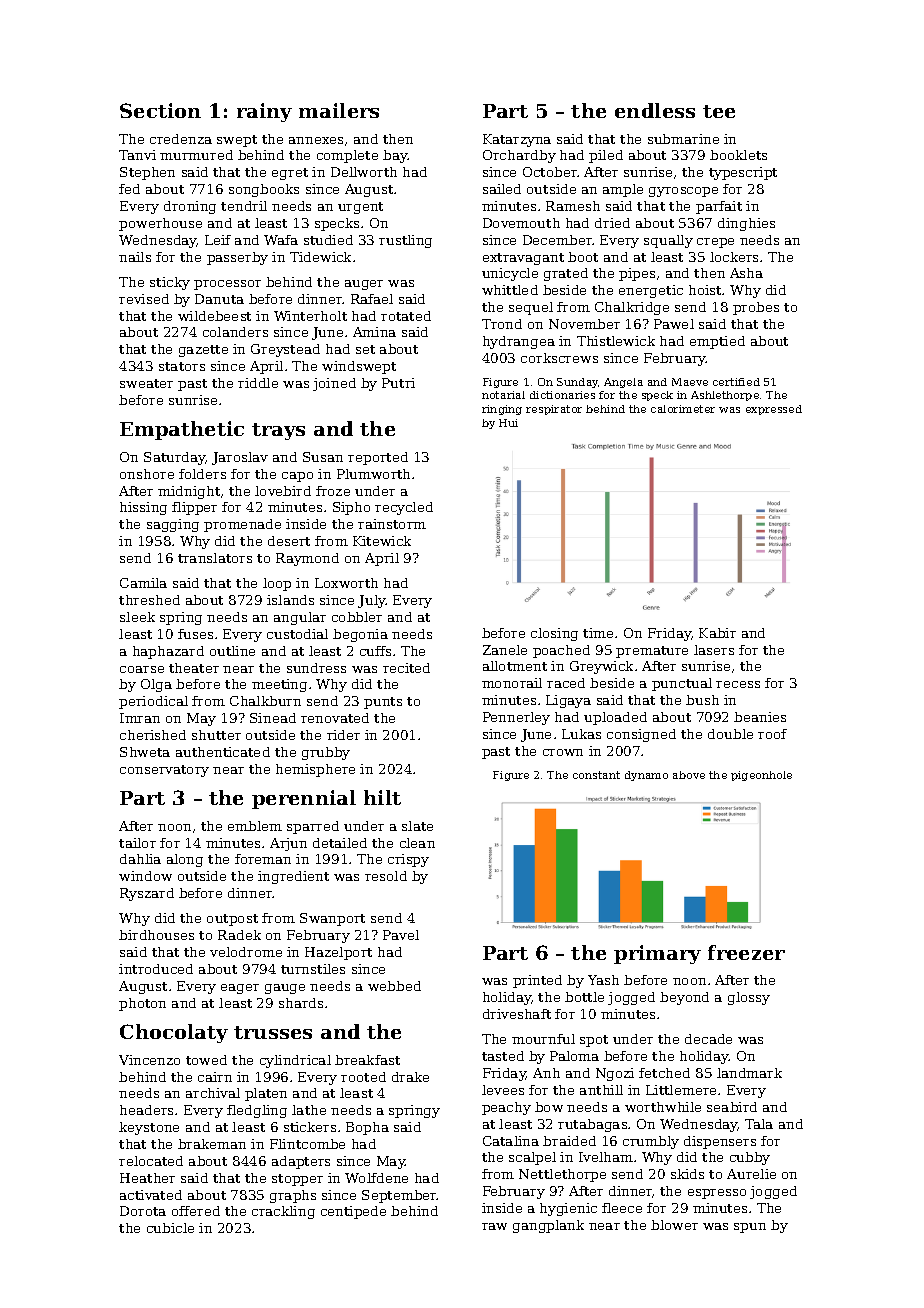  Describe the element at coordinates (404, 508) in the screenshot. I see `recycled` at that location.
